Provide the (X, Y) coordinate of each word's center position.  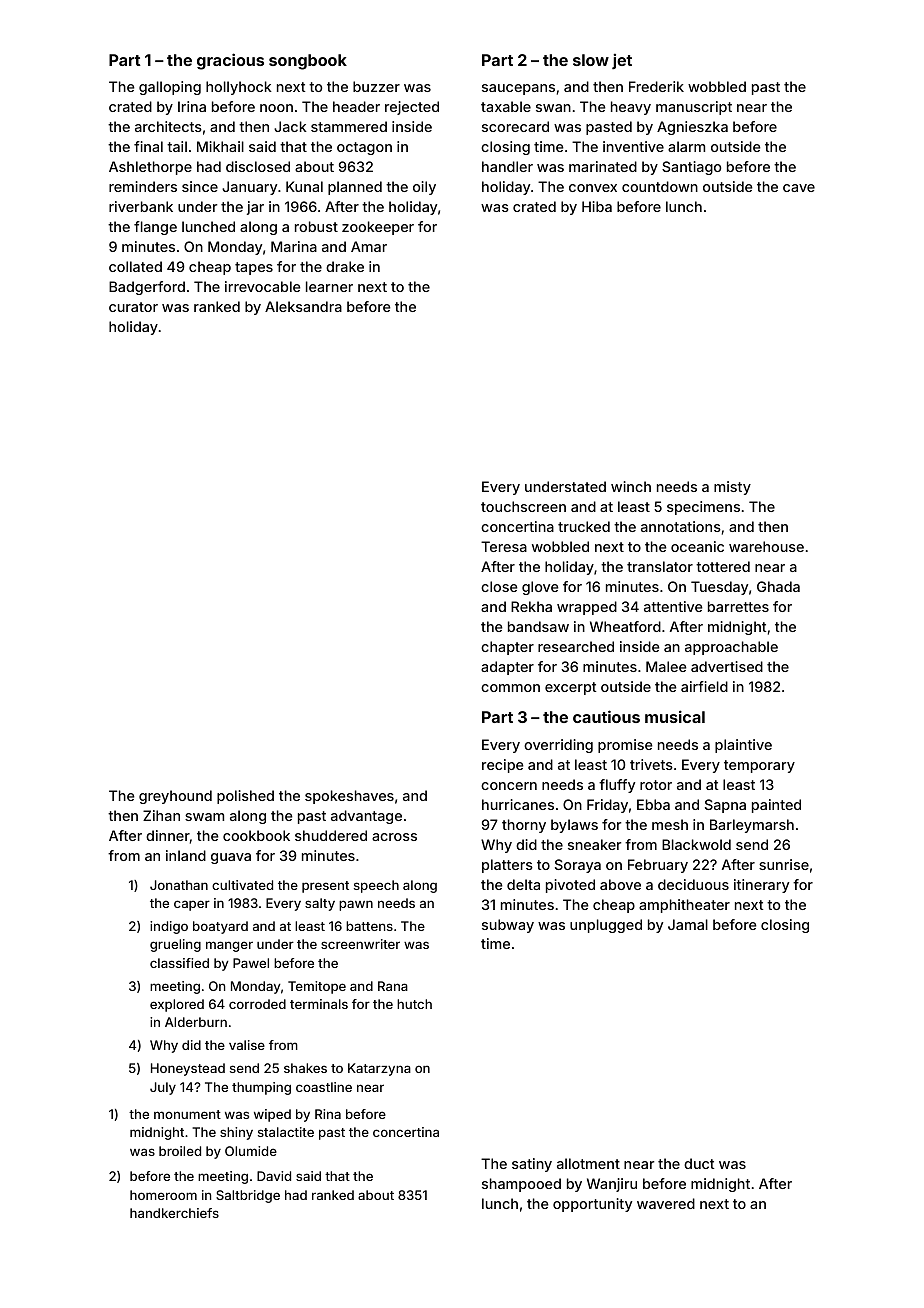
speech (376, 886)
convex (593, 188)
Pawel (251, 963)
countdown (660, 186)
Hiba (597, 206)
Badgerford (147, 288)
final (148, 146)
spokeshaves (349, 797)
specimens (703, 508)
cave (799, 188)
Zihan (161, 815)
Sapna (725, 806)
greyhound (175, 797)
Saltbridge (248, 1196)
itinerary (761, 886)
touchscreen (523, 506)
